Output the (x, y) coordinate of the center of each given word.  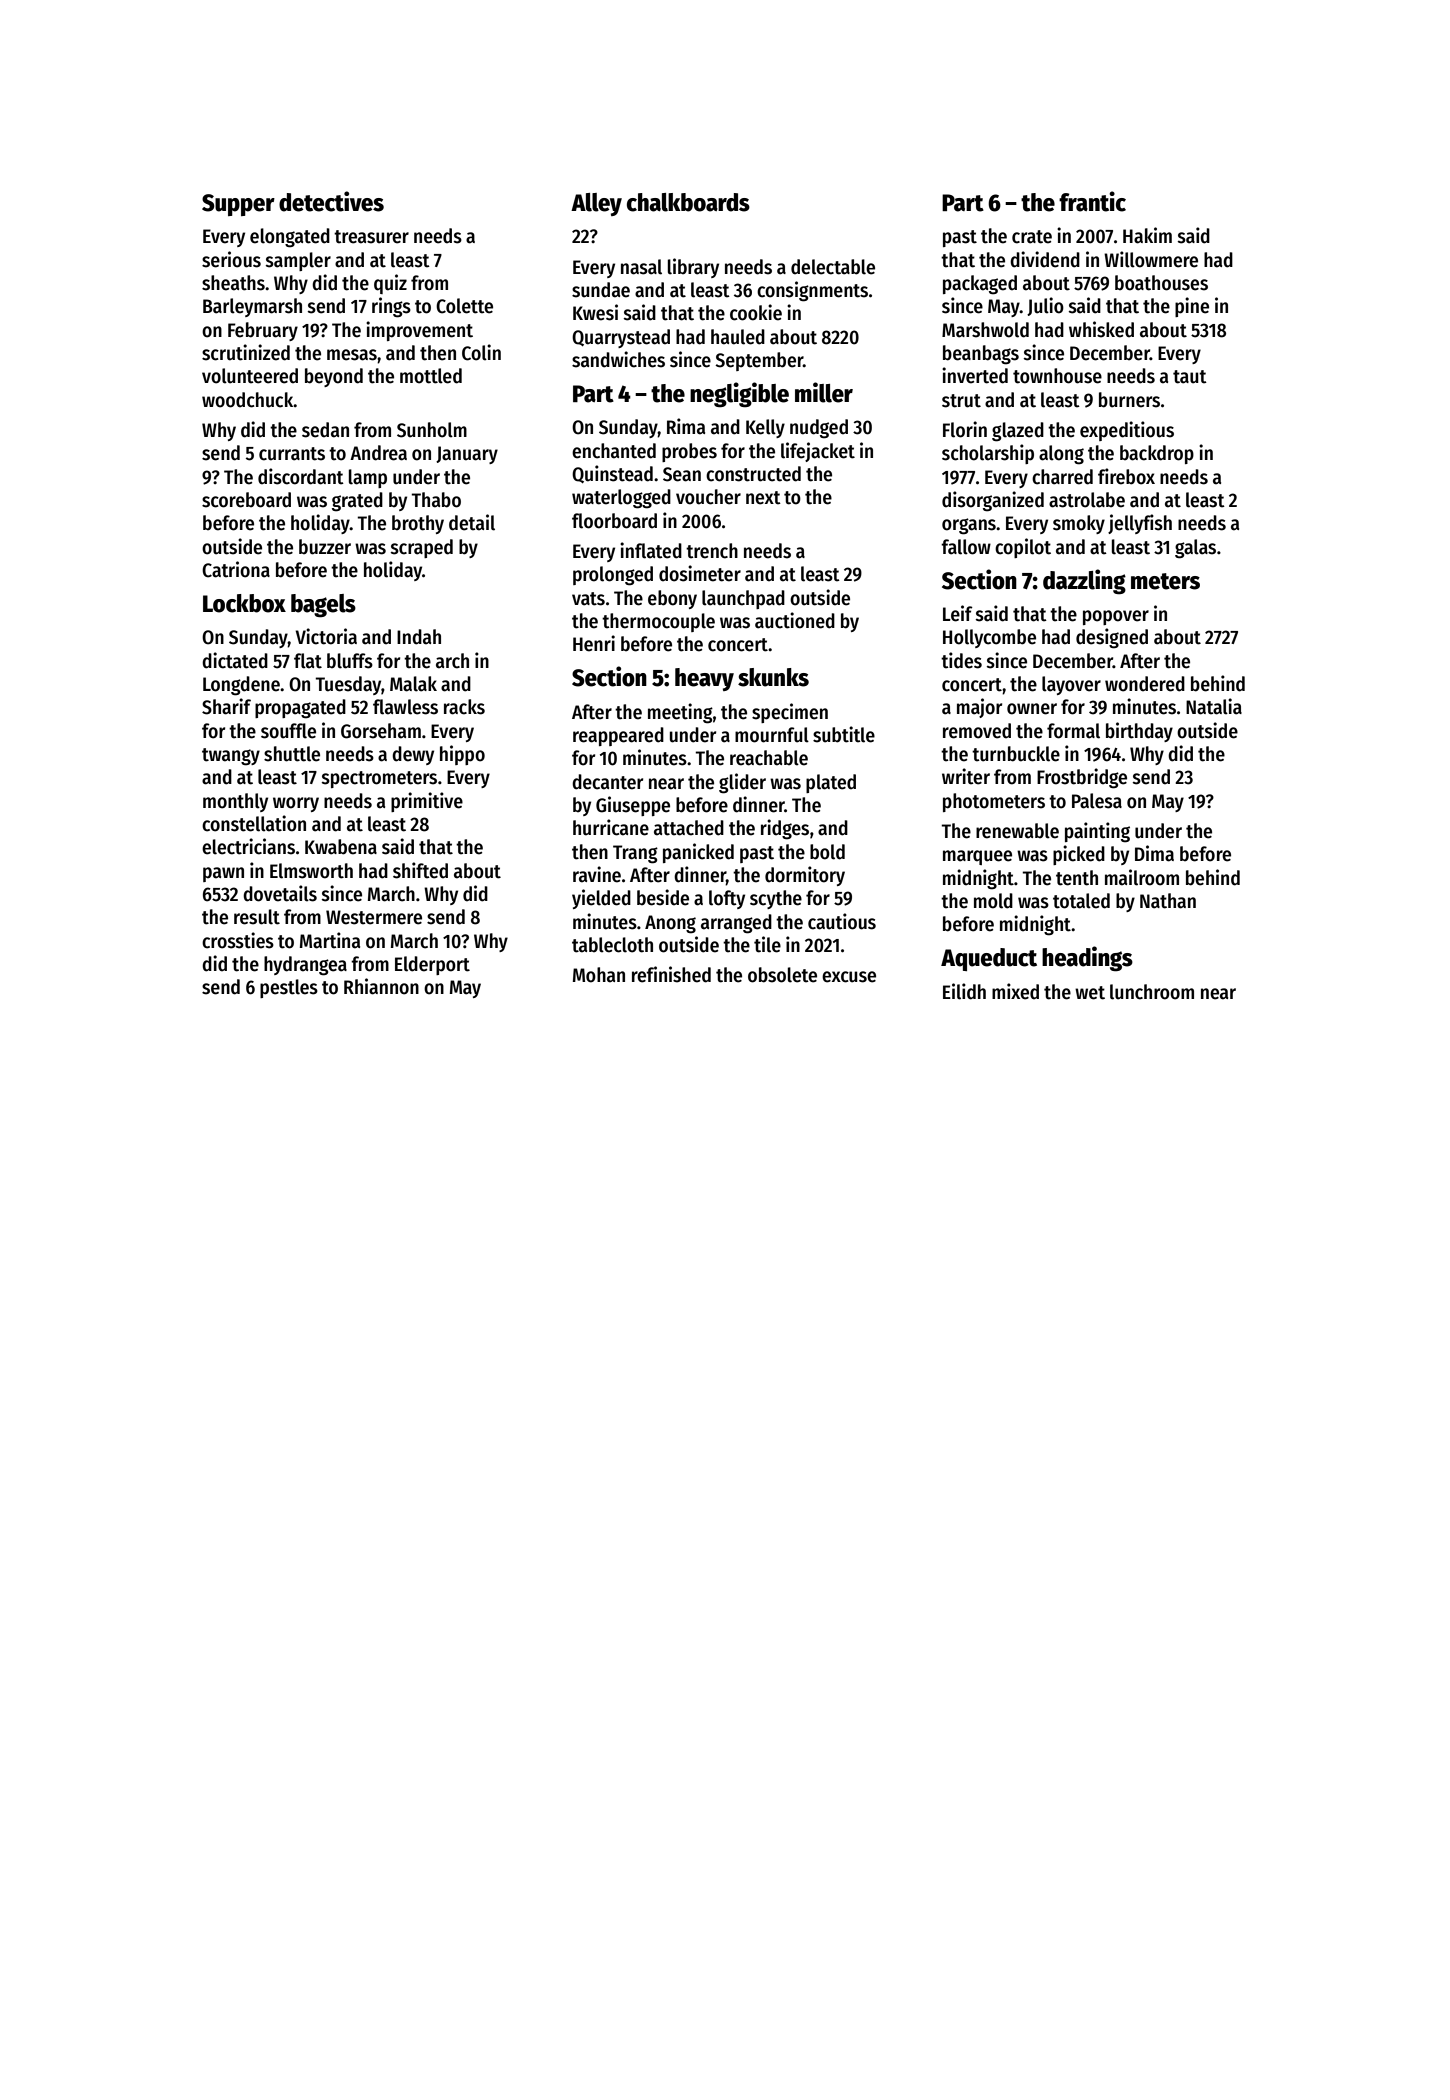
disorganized (993, 501)
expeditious (1127, 431)
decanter (607, 782)
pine (1192, 307)
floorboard (614, 521)
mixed (1015, 991)
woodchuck (248, 400)
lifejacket (818, 452)
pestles (289, 988)
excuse (849, 977)
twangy (231, 757)
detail (472, 522)
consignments (812, 291)
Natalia (1214, 706)
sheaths (233, 283)
